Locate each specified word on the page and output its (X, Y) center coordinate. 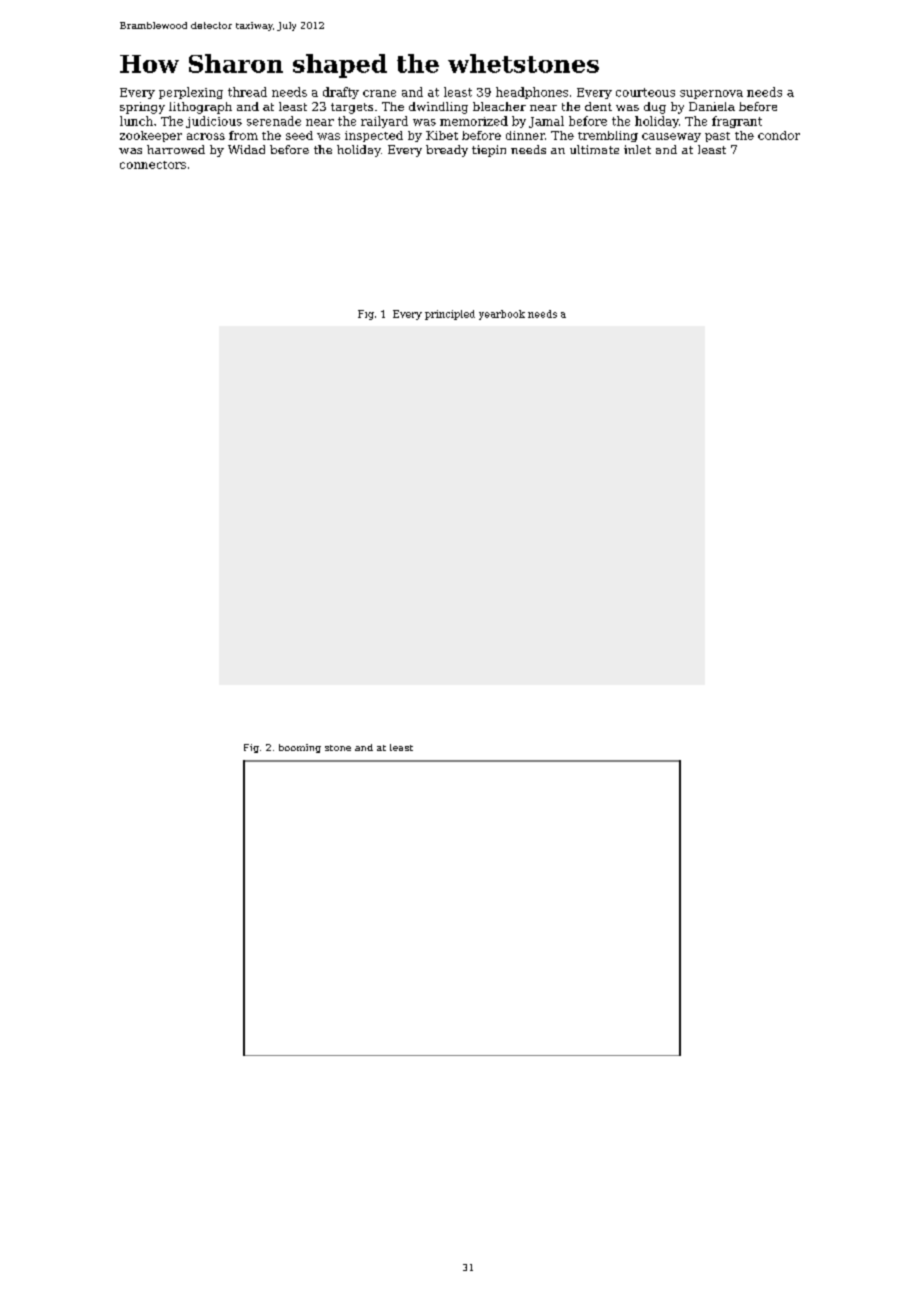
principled (450, 315)
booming (300, 748)
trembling (608, 136)
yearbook (502, 315)
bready (447, 151)
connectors (153, 165)
